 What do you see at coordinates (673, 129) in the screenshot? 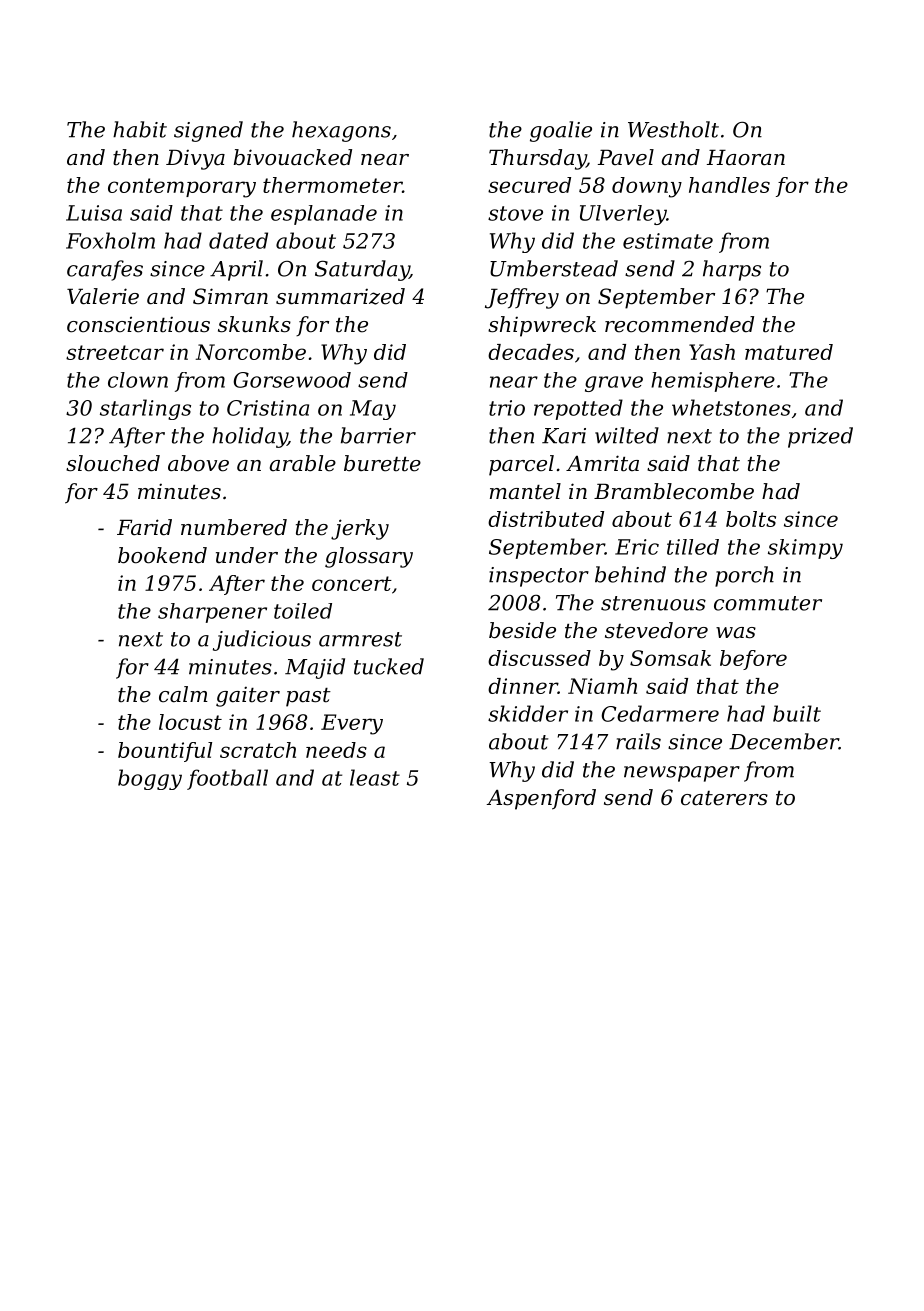
I see `Westholt` at bounding box center [673, 129].
